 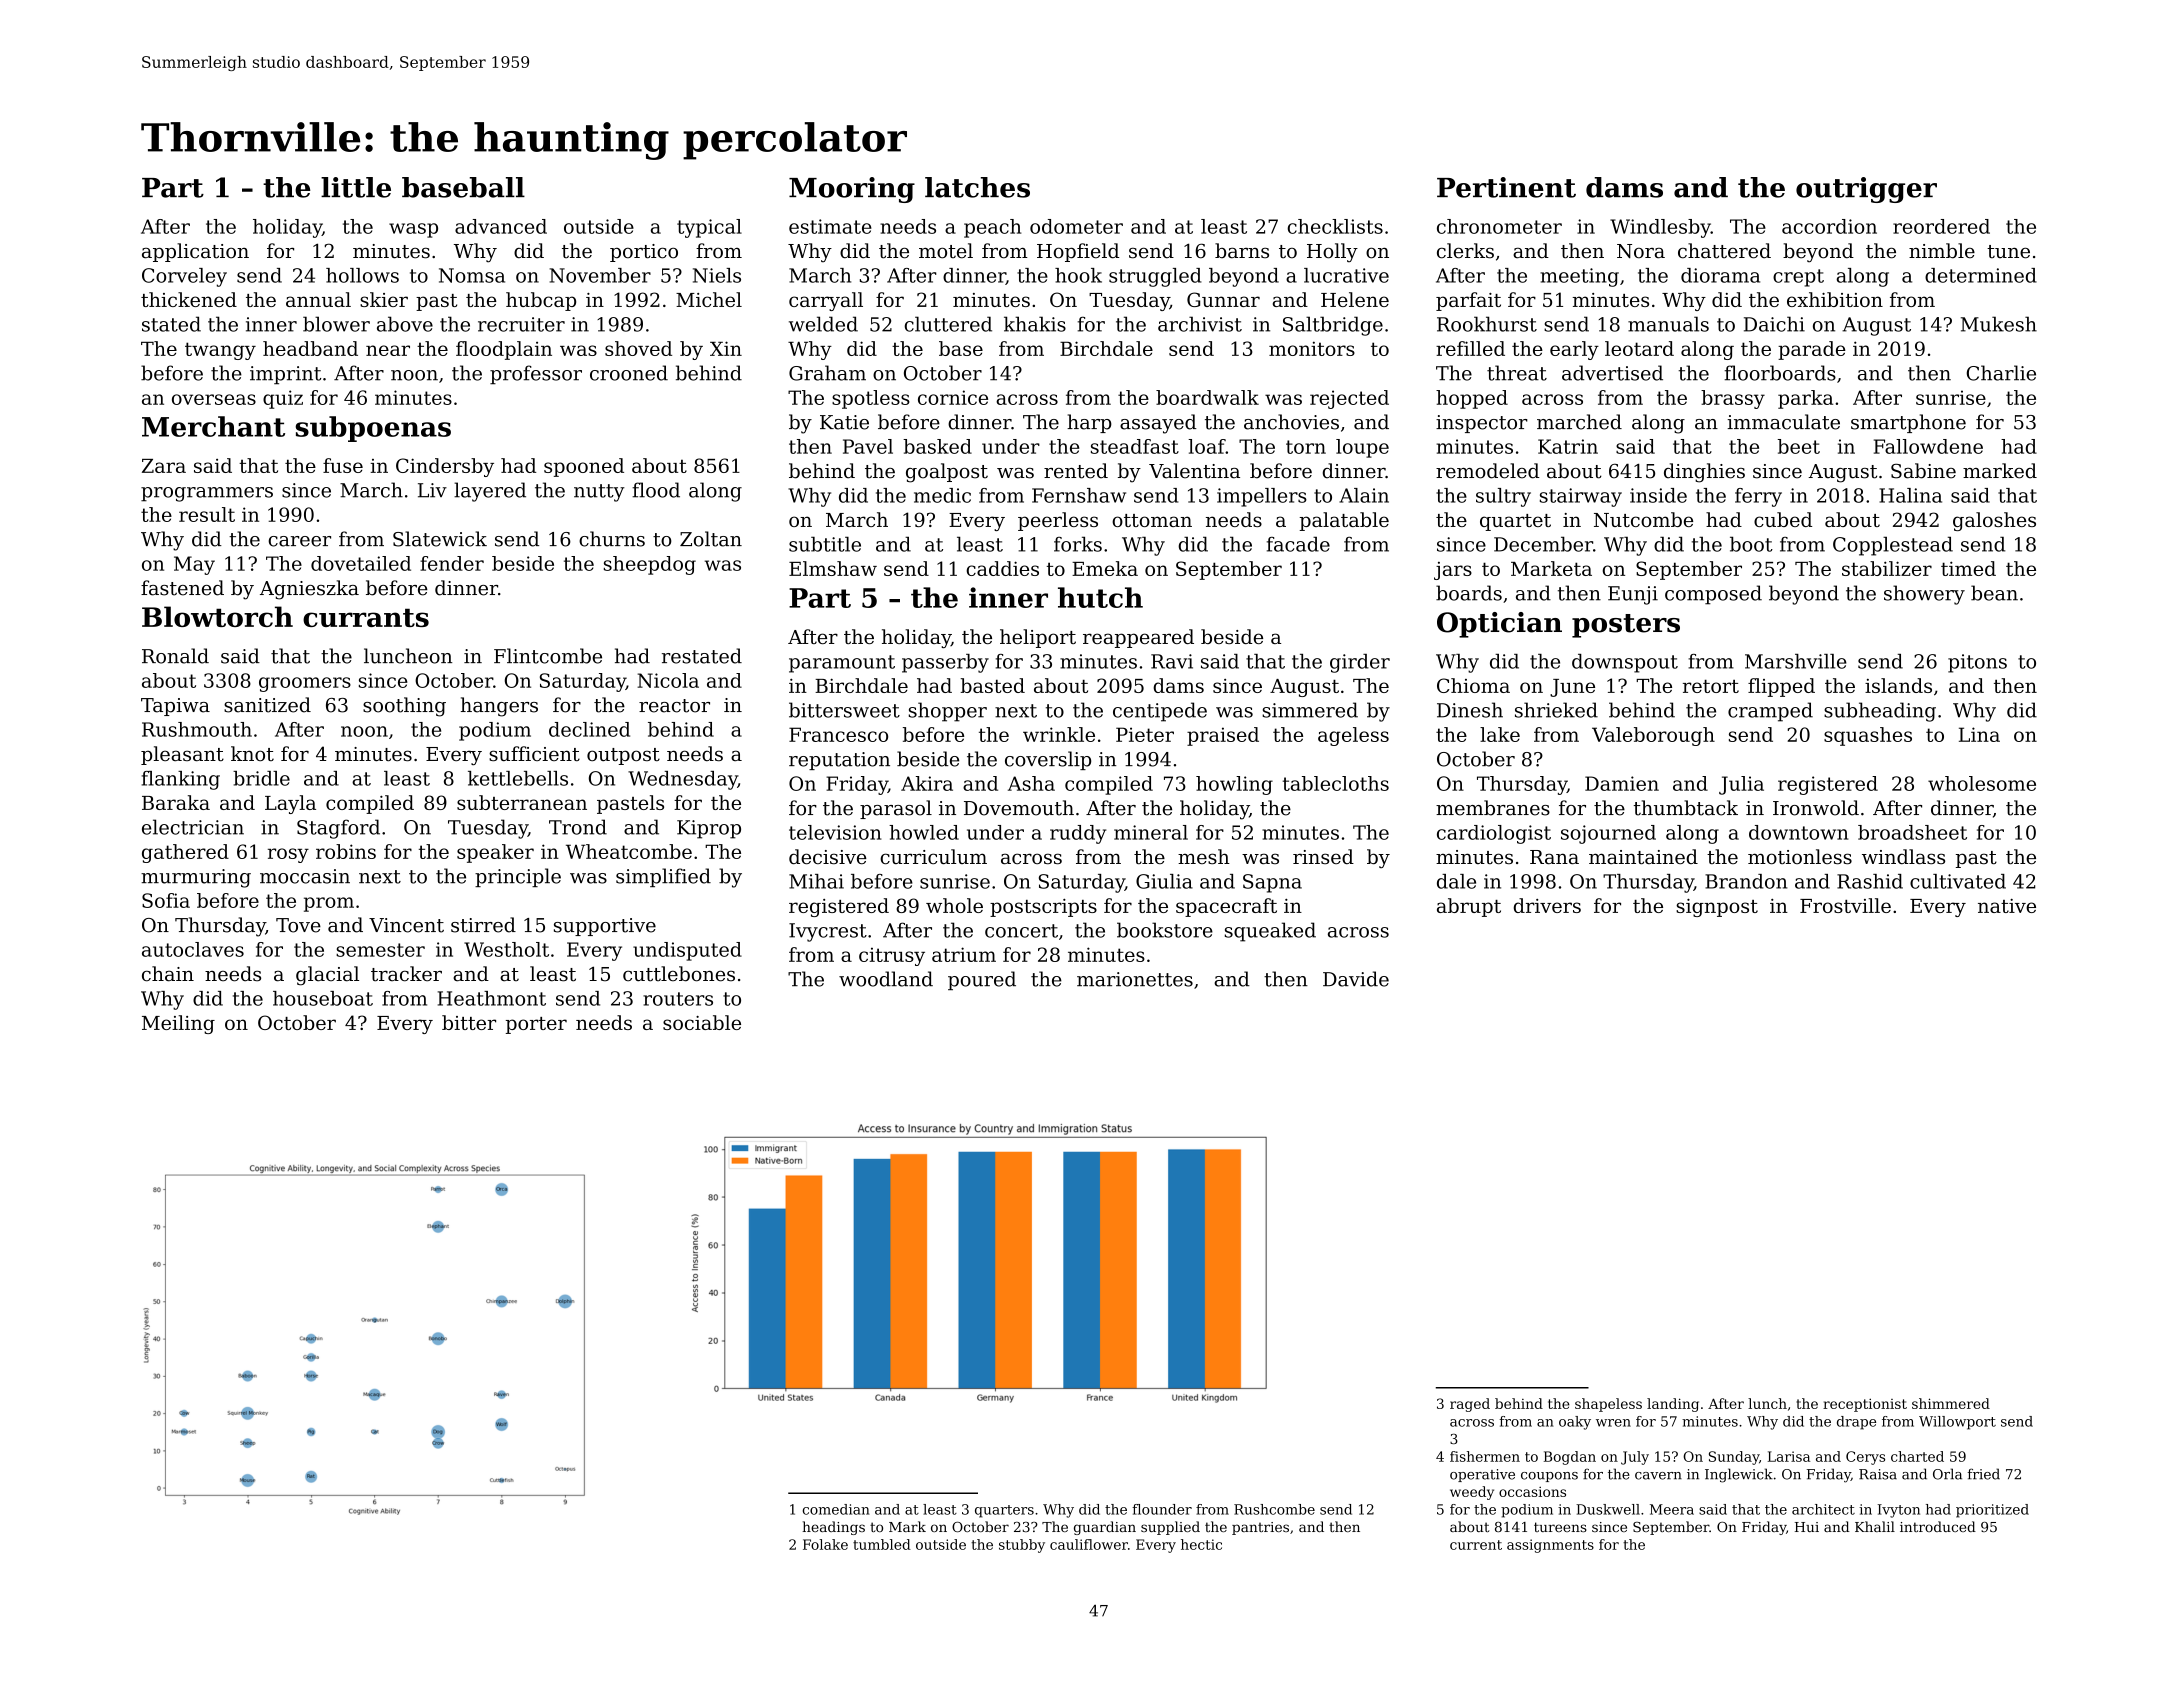 I want to click on checklists, so click(x=1335, y=226).
